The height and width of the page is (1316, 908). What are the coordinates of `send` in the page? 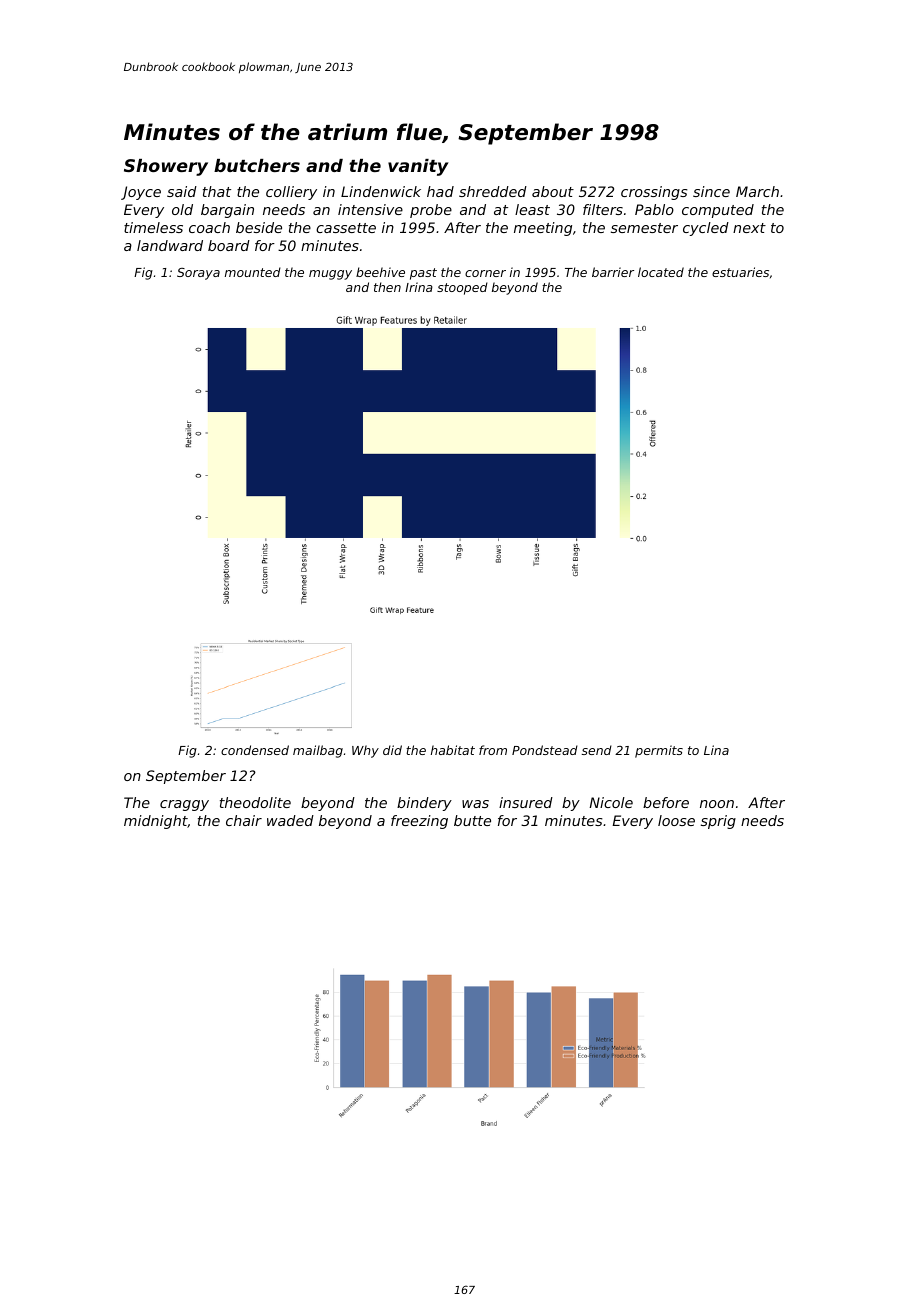 It's located at (597, 750).
